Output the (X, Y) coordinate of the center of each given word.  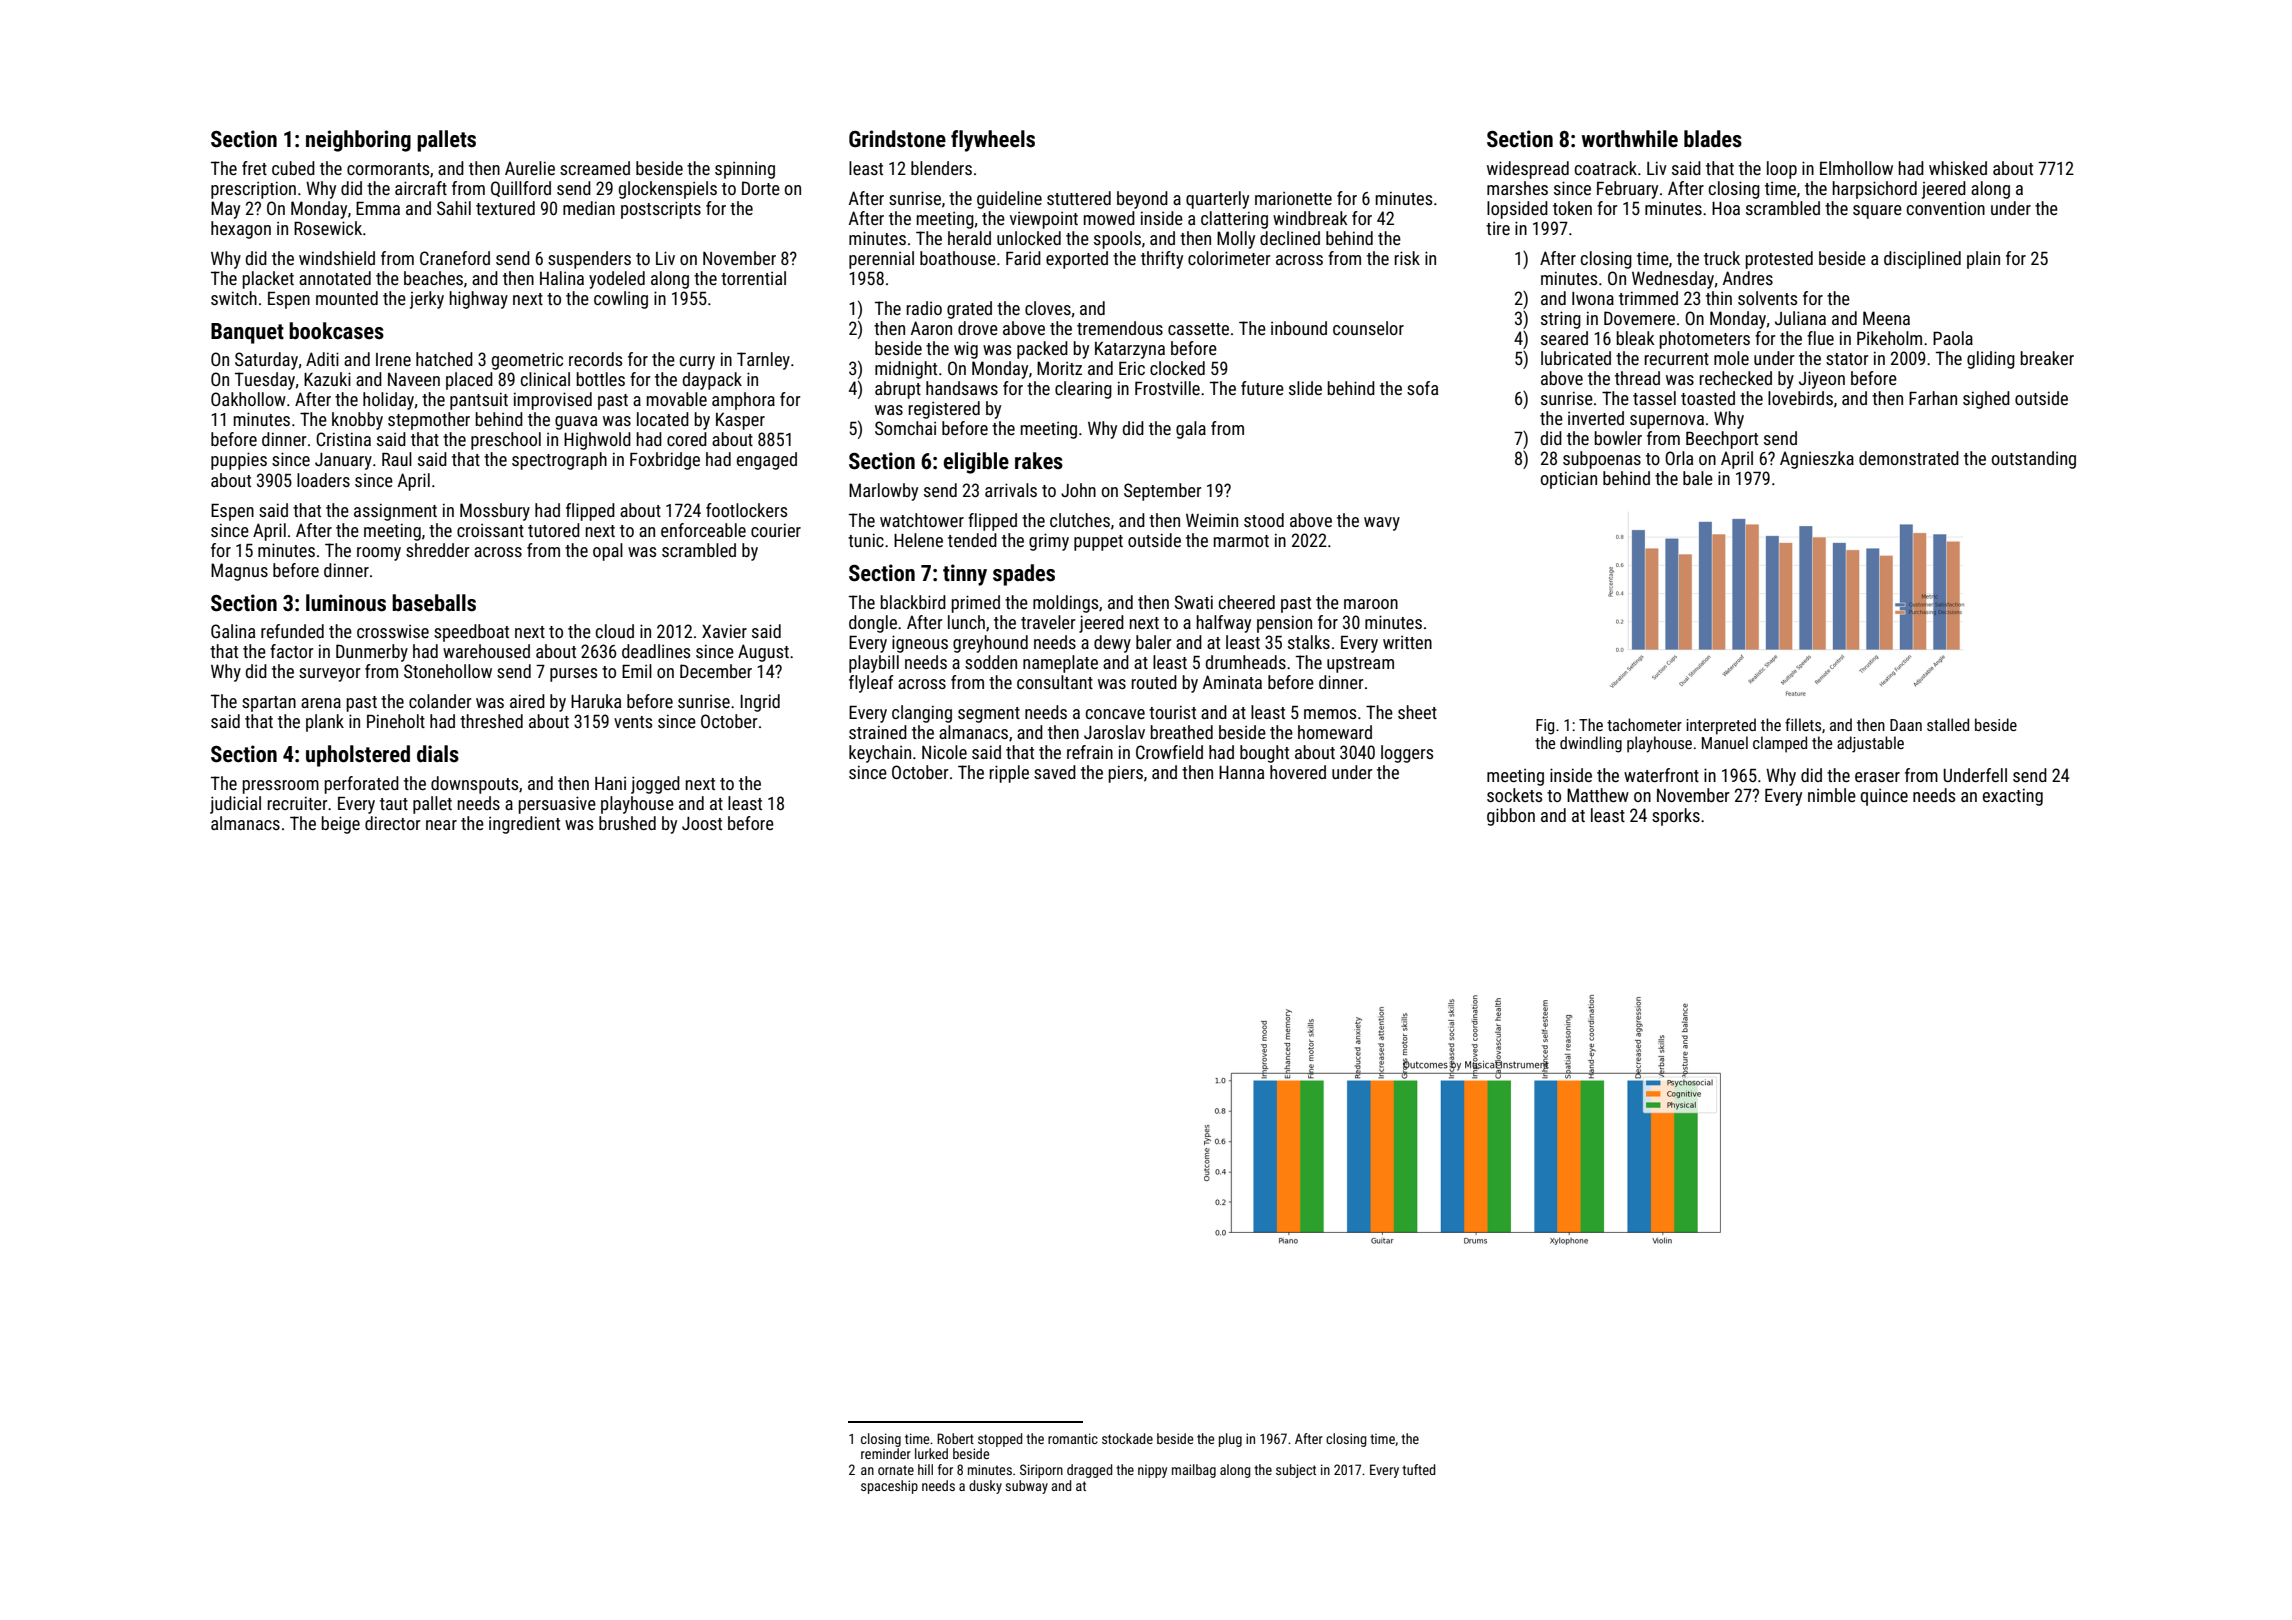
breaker (2047, 358)
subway (1026, 1487)
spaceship (889, 1487)
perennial (881, 260)
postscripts (661, 210)
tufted (1418, 1469)
